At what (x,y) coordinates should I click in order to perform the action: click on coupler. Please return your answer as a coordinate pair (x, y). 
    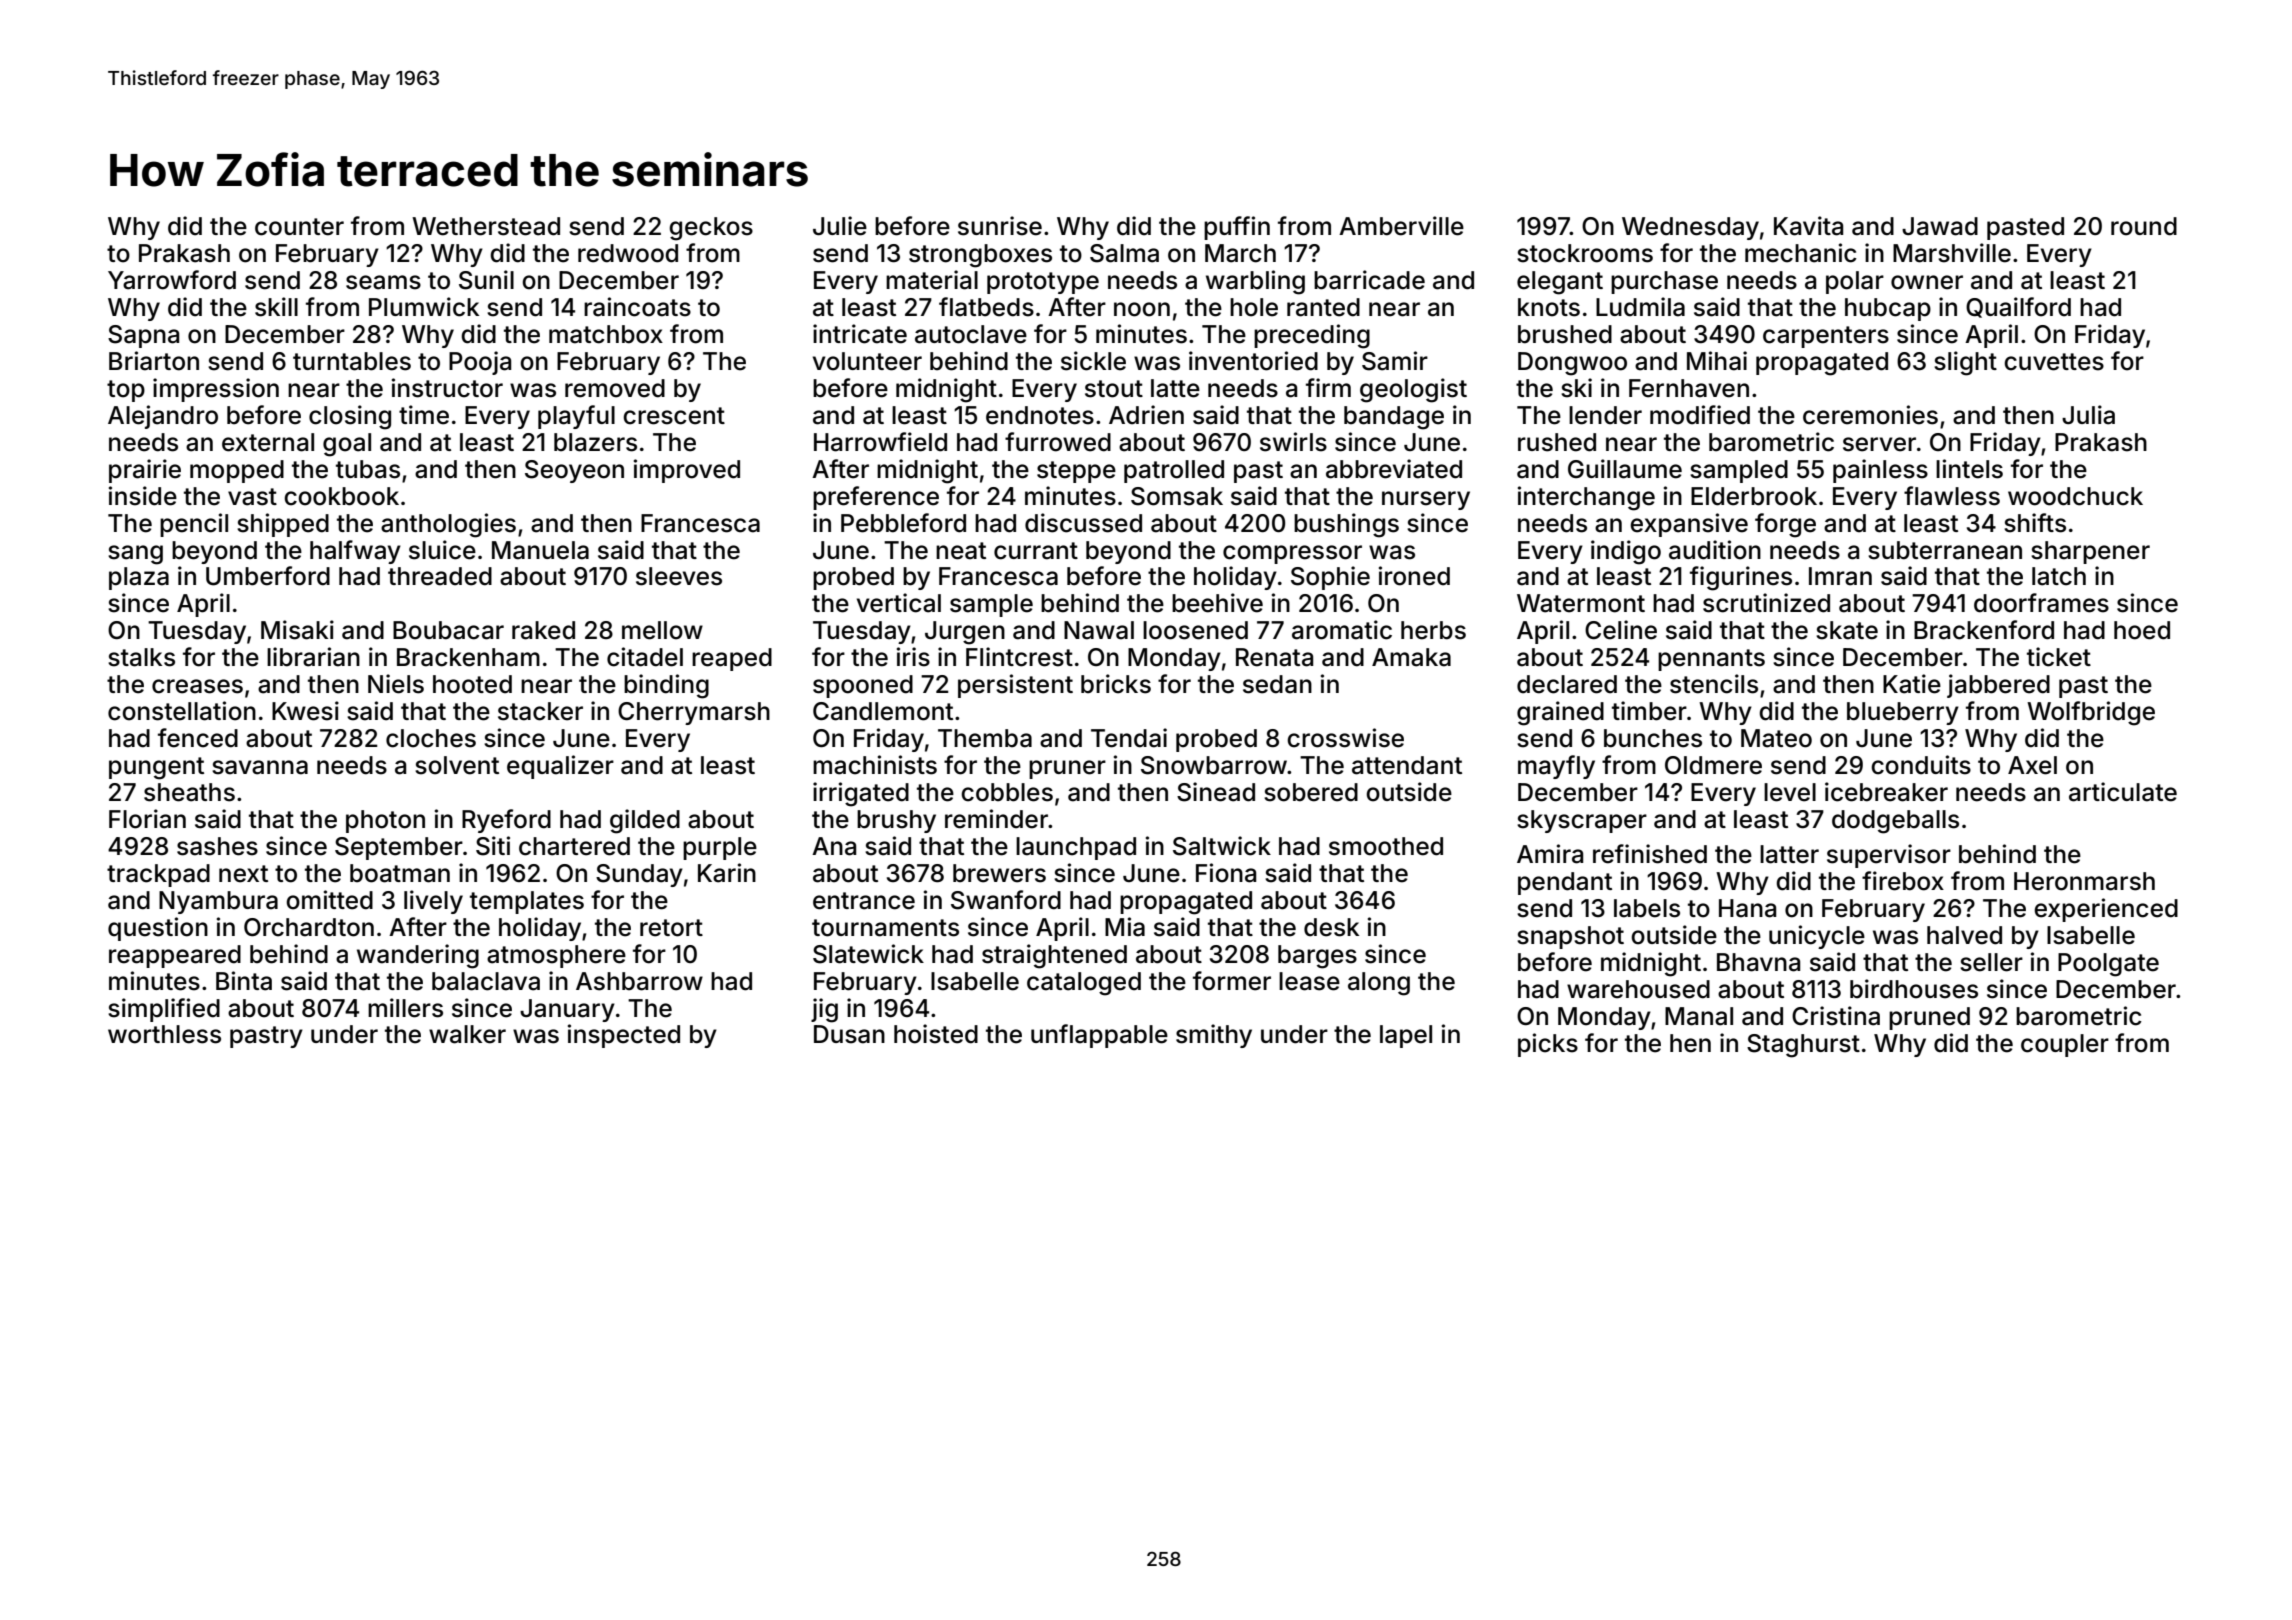
    Looking at the image, I should click on (2065, 1045).
